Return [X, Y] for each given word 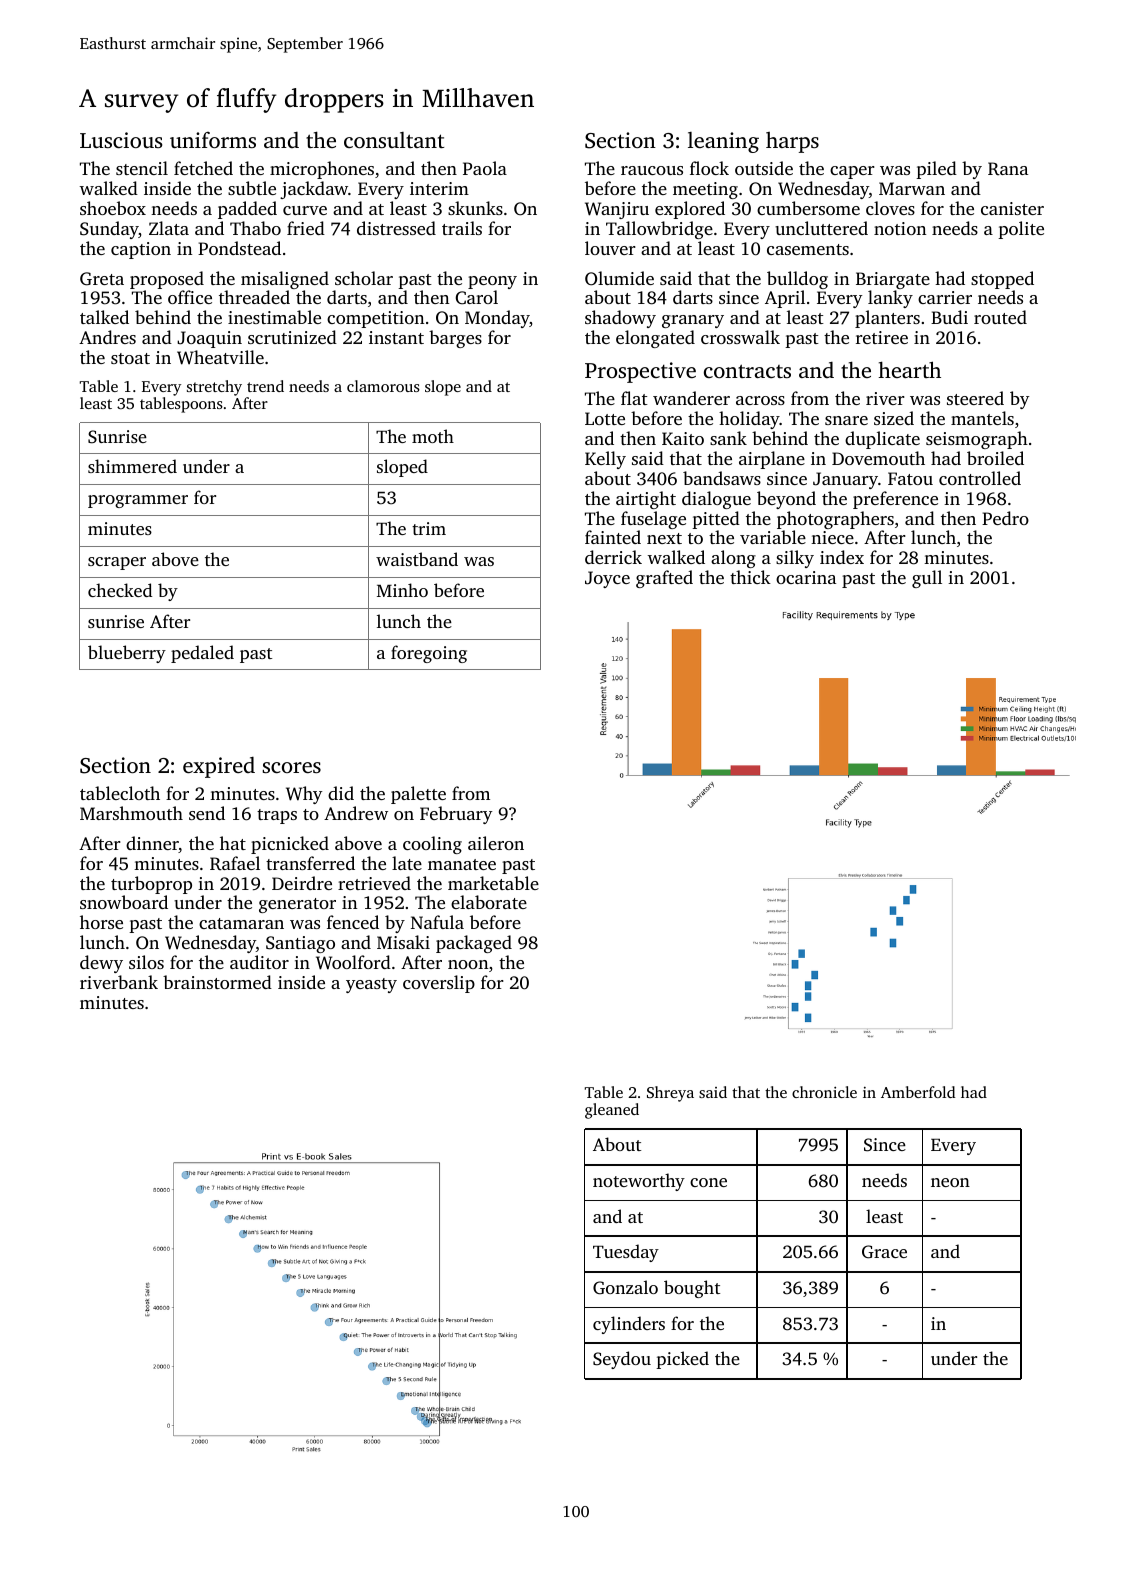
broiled [995, 458]
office [190, 297]
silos [146, 962]
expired [219, 767]
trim [429, 528]
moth [433, 436]
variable [773, 537]
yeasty [371, 985]
